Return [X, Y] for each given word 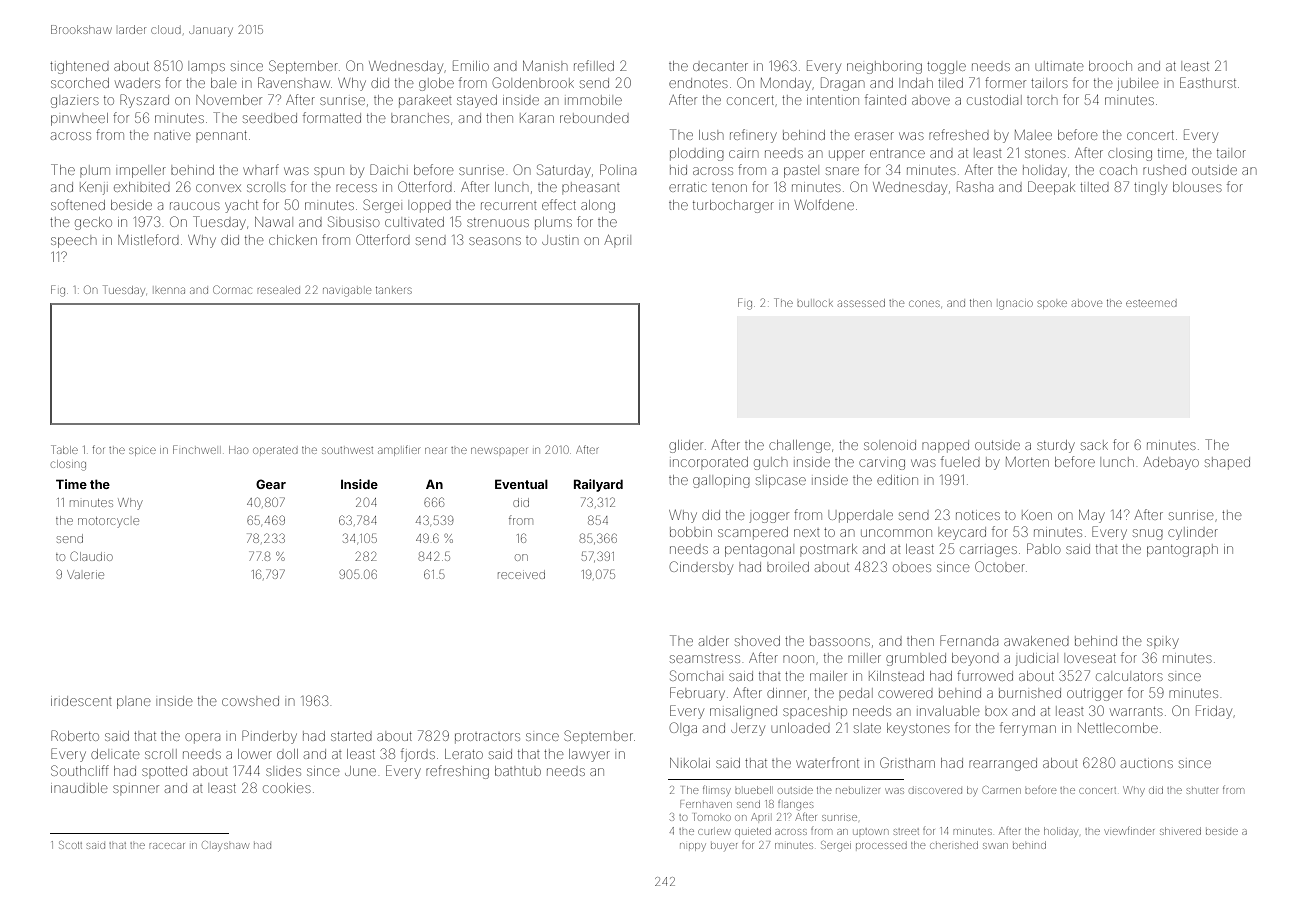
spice [142, 451]
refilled [594, 65]
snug [1148, 534]
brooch [1110, 66]
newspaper [499, 450]
